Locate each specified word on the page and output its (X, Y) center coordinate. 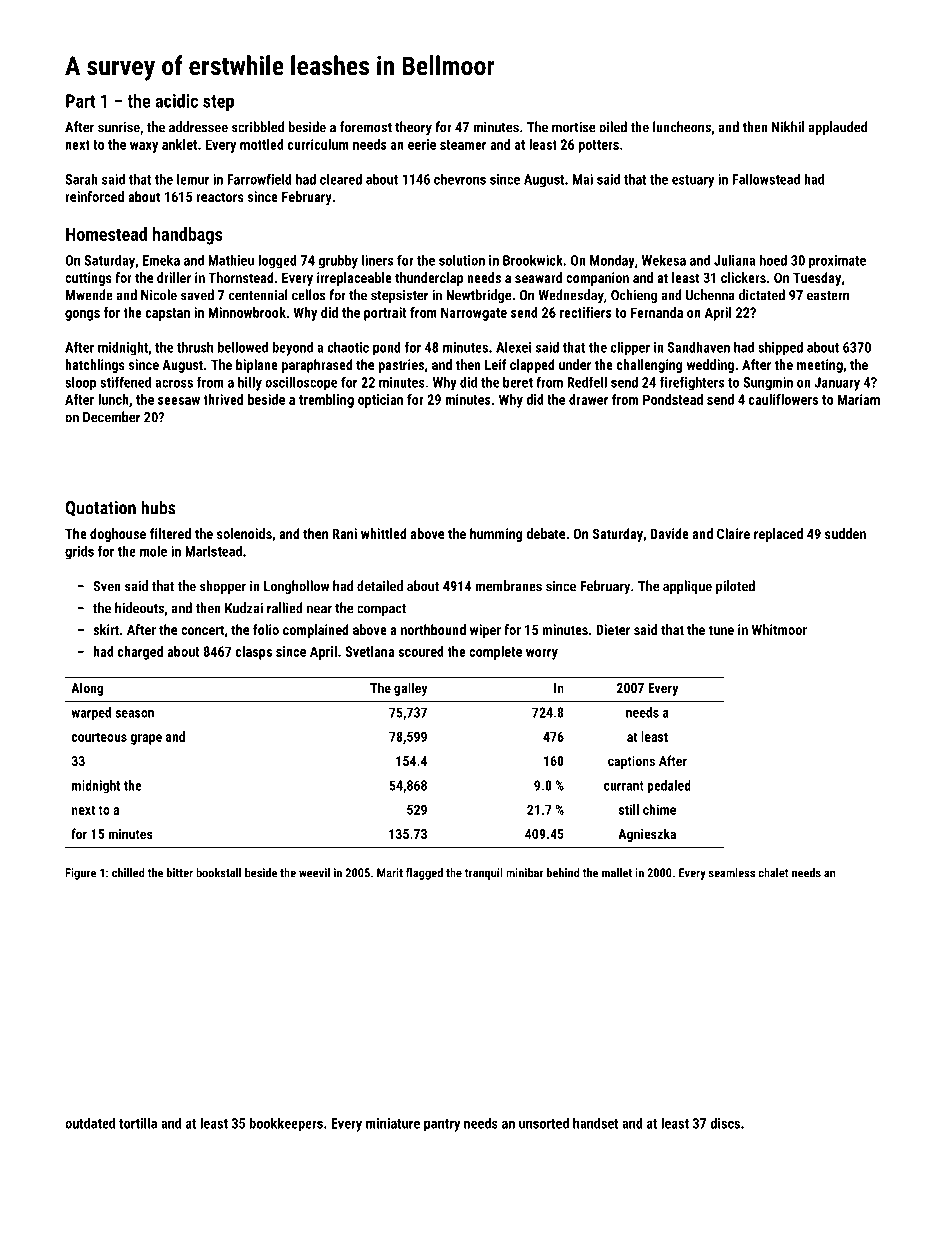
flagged (424, 874)
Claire (733, 533)
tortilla (138, 1123)
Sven (107, 586)
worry (542, 654)
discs (725, 1123)
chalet (773, 873)
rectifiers (586, 312)
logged (277, 261)
